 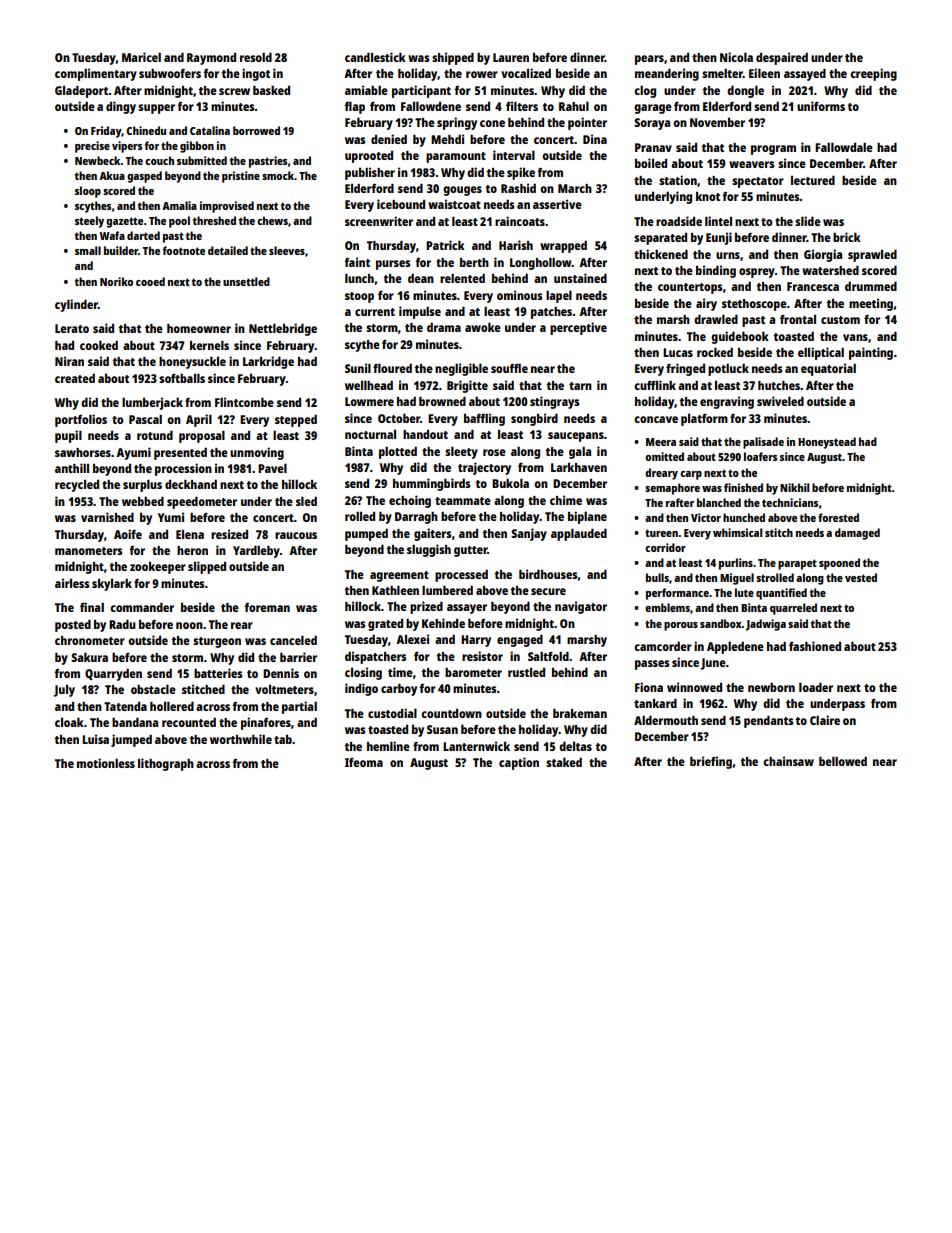 I want to click on gasped, so click(x=144, y=177).
